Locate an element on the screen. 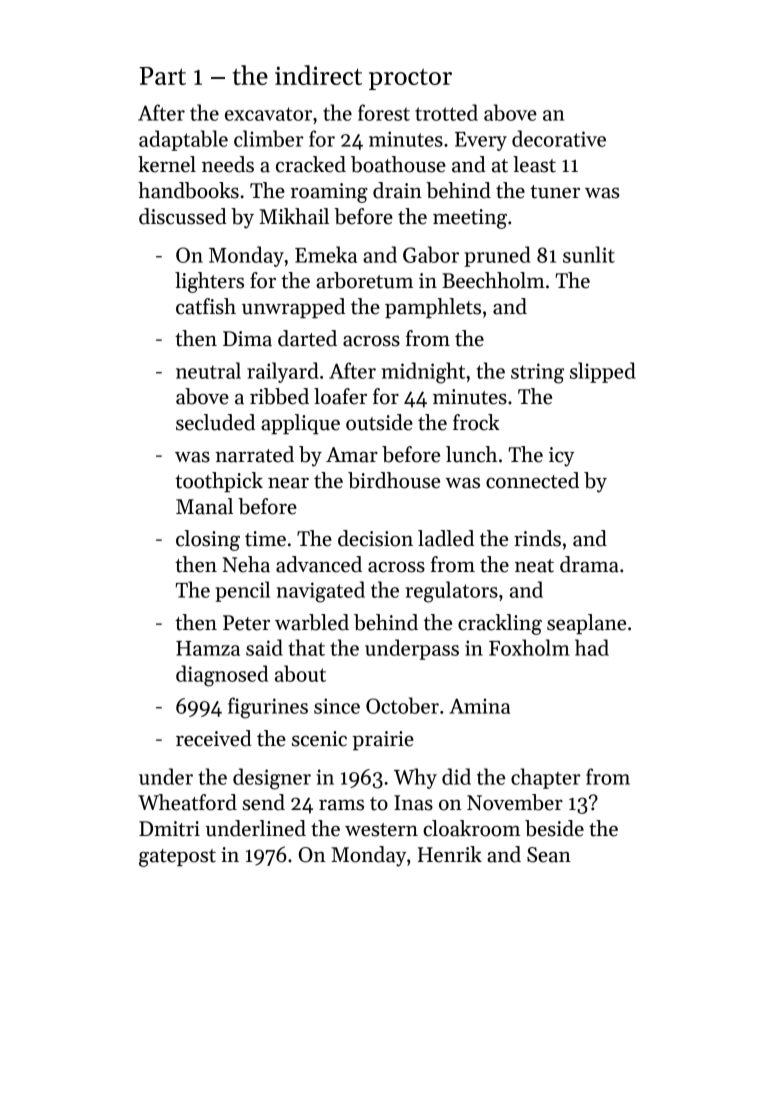  sunlit is located at coordinates (589, 254).
